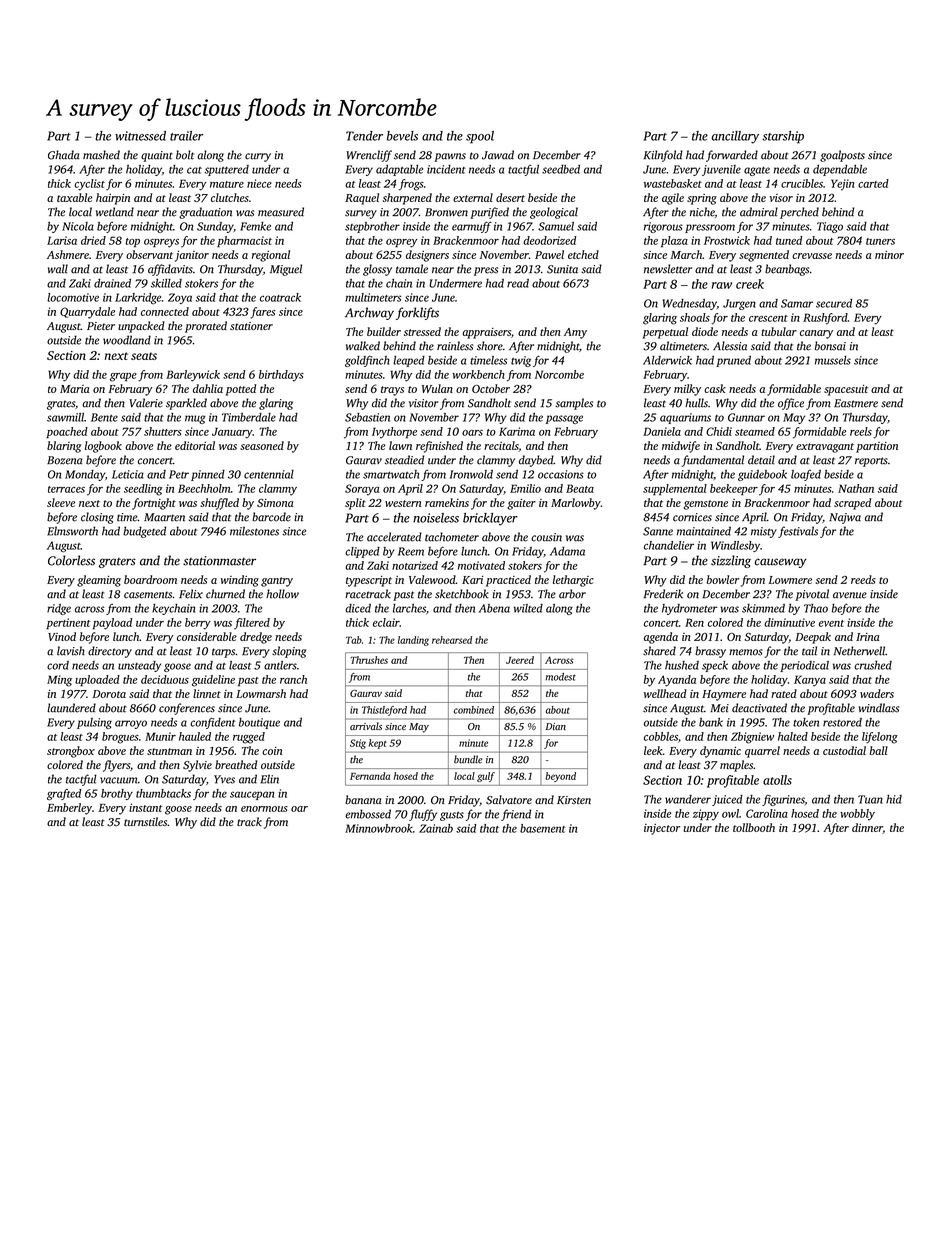 The height and width of the screenshot is (1233, 952). I want to click on affidavits, so click(170, 270).
